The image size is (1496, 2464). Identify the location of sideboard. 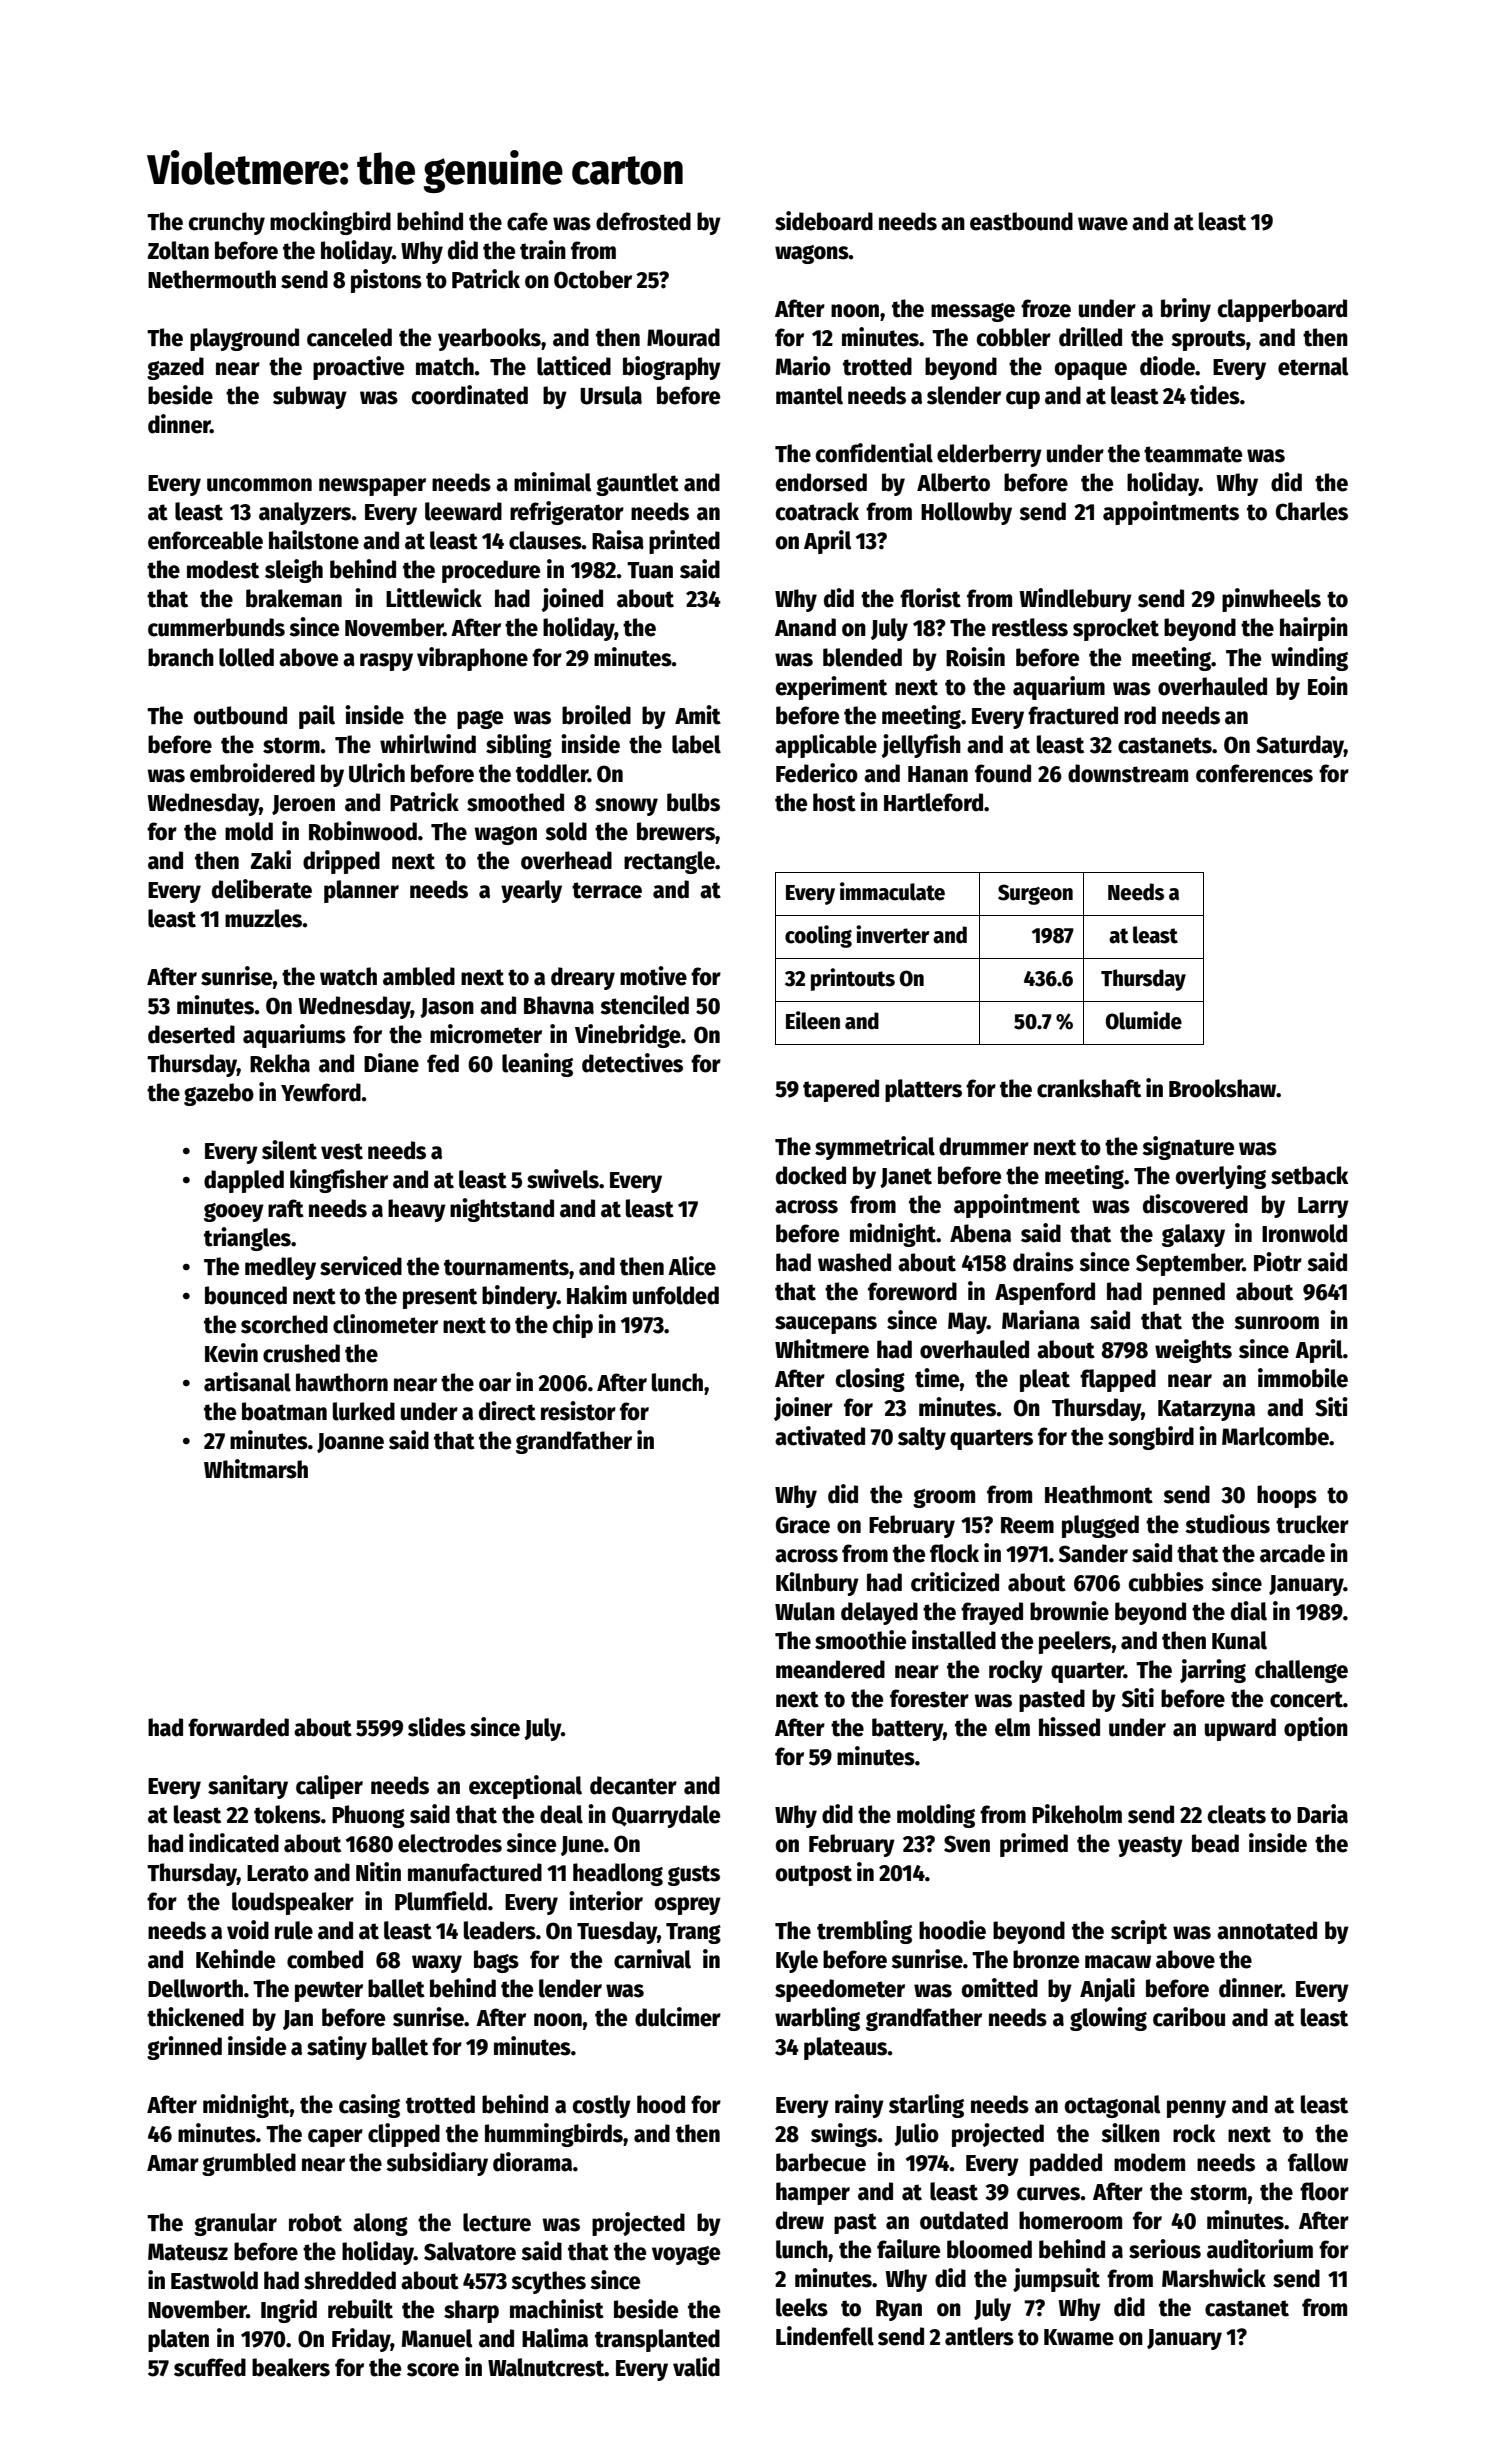
(824, 221).
